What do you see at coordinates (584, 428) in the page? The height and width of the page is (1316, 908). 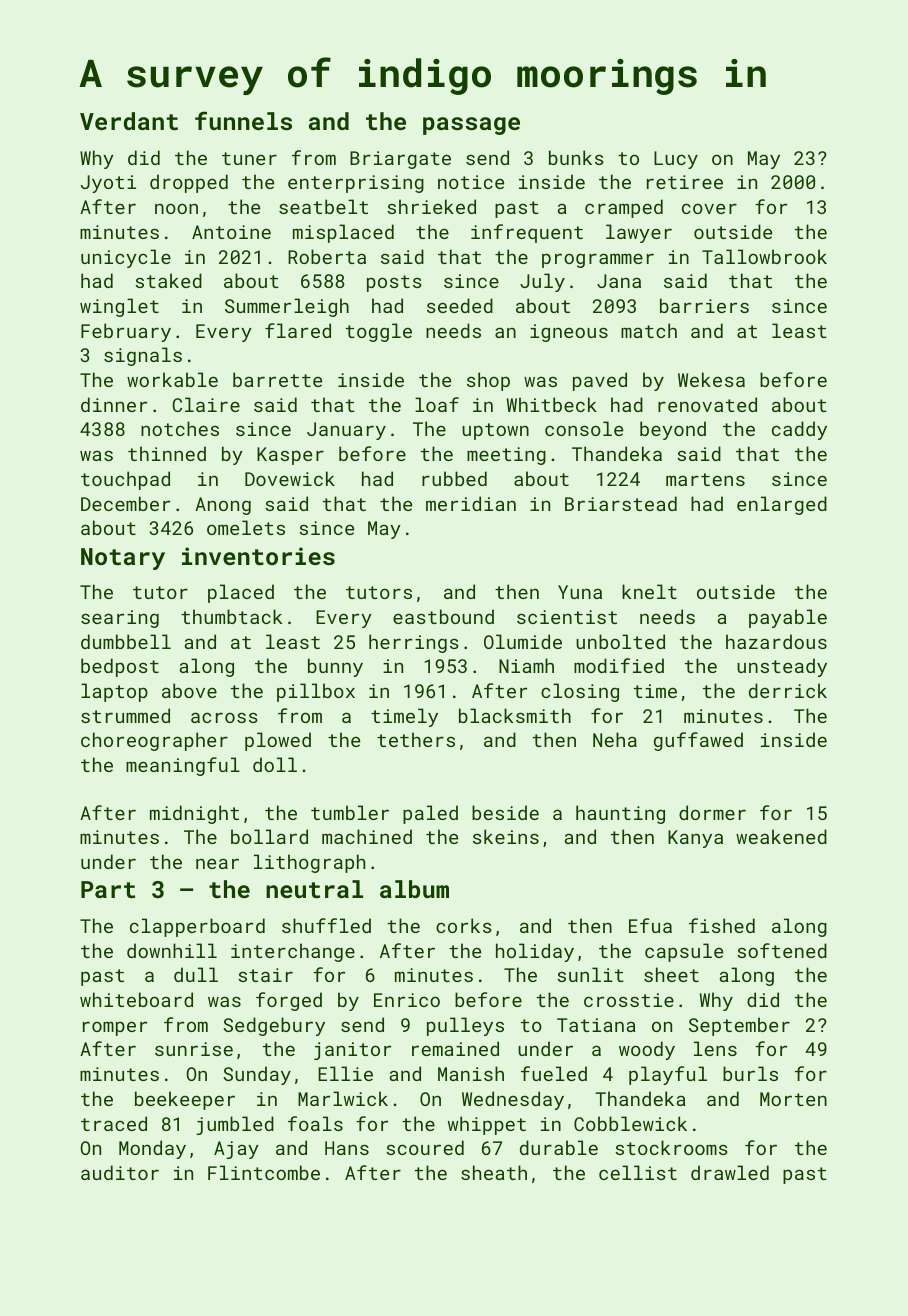 I see `console` at bounding box center [584, 428].
